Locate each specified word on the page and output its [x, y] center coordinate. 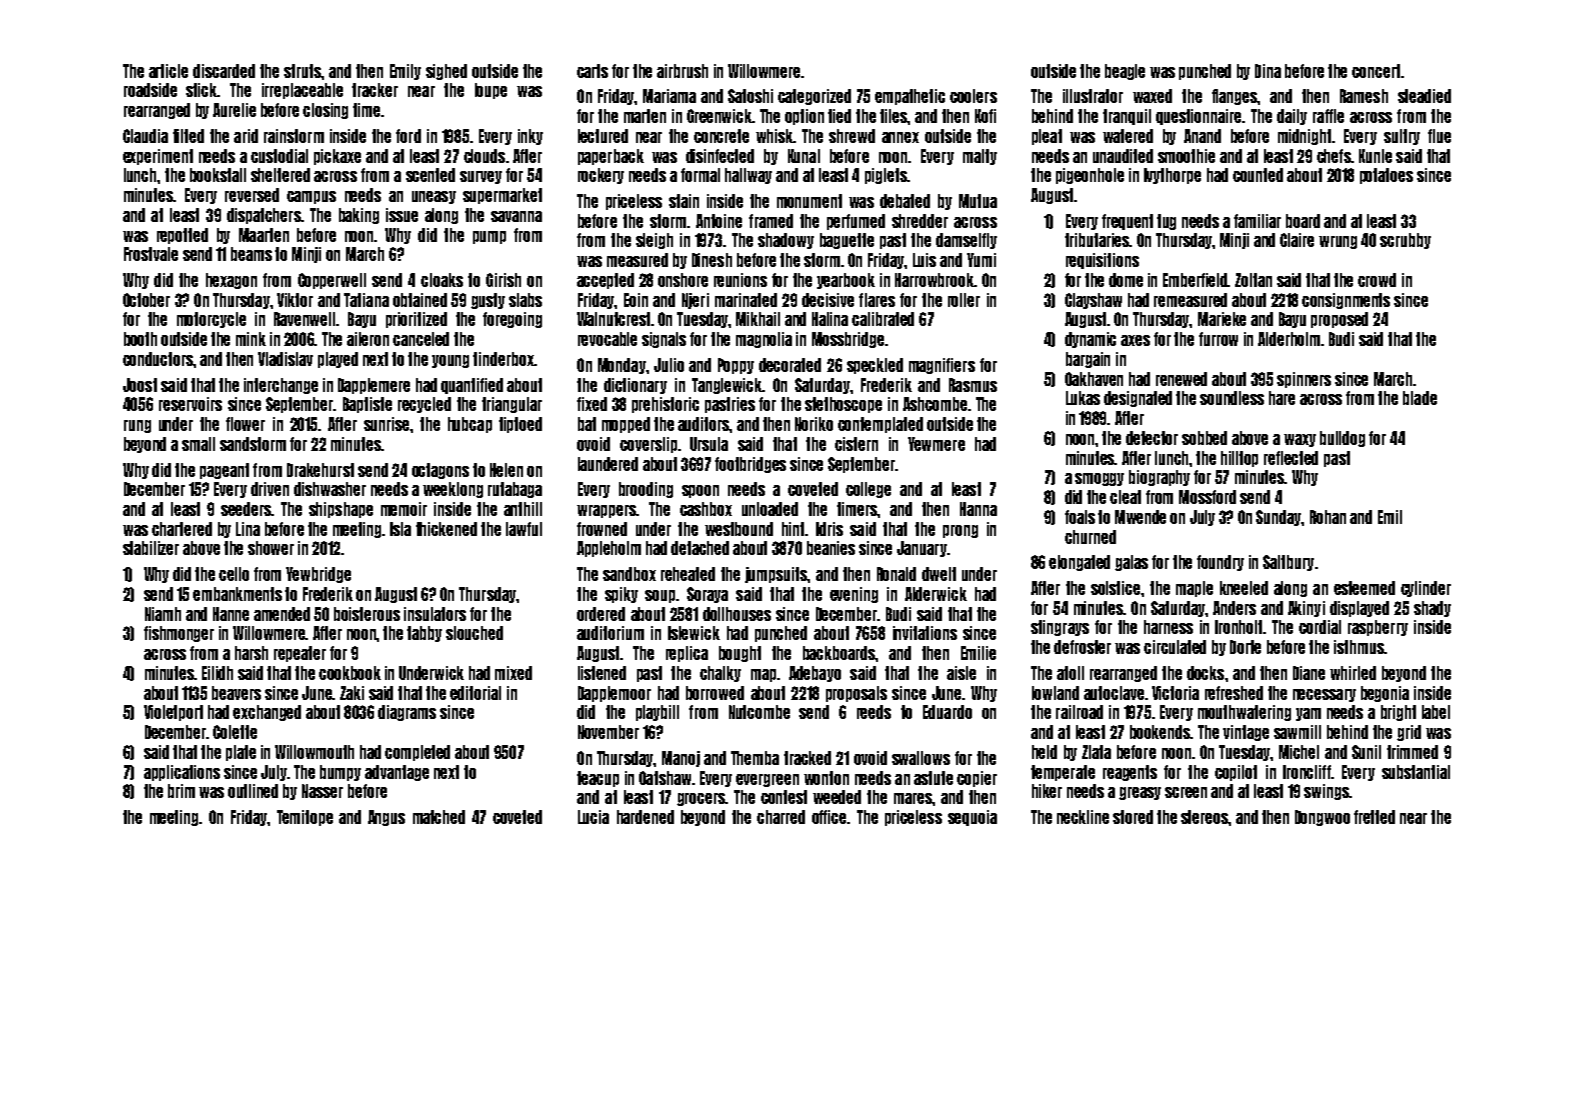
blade [1420, 398]
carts [592, 71]
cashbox [706, 509]
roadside [150, 90]
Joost [140, 385]
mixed [513, 673]
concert [1376, 71]
